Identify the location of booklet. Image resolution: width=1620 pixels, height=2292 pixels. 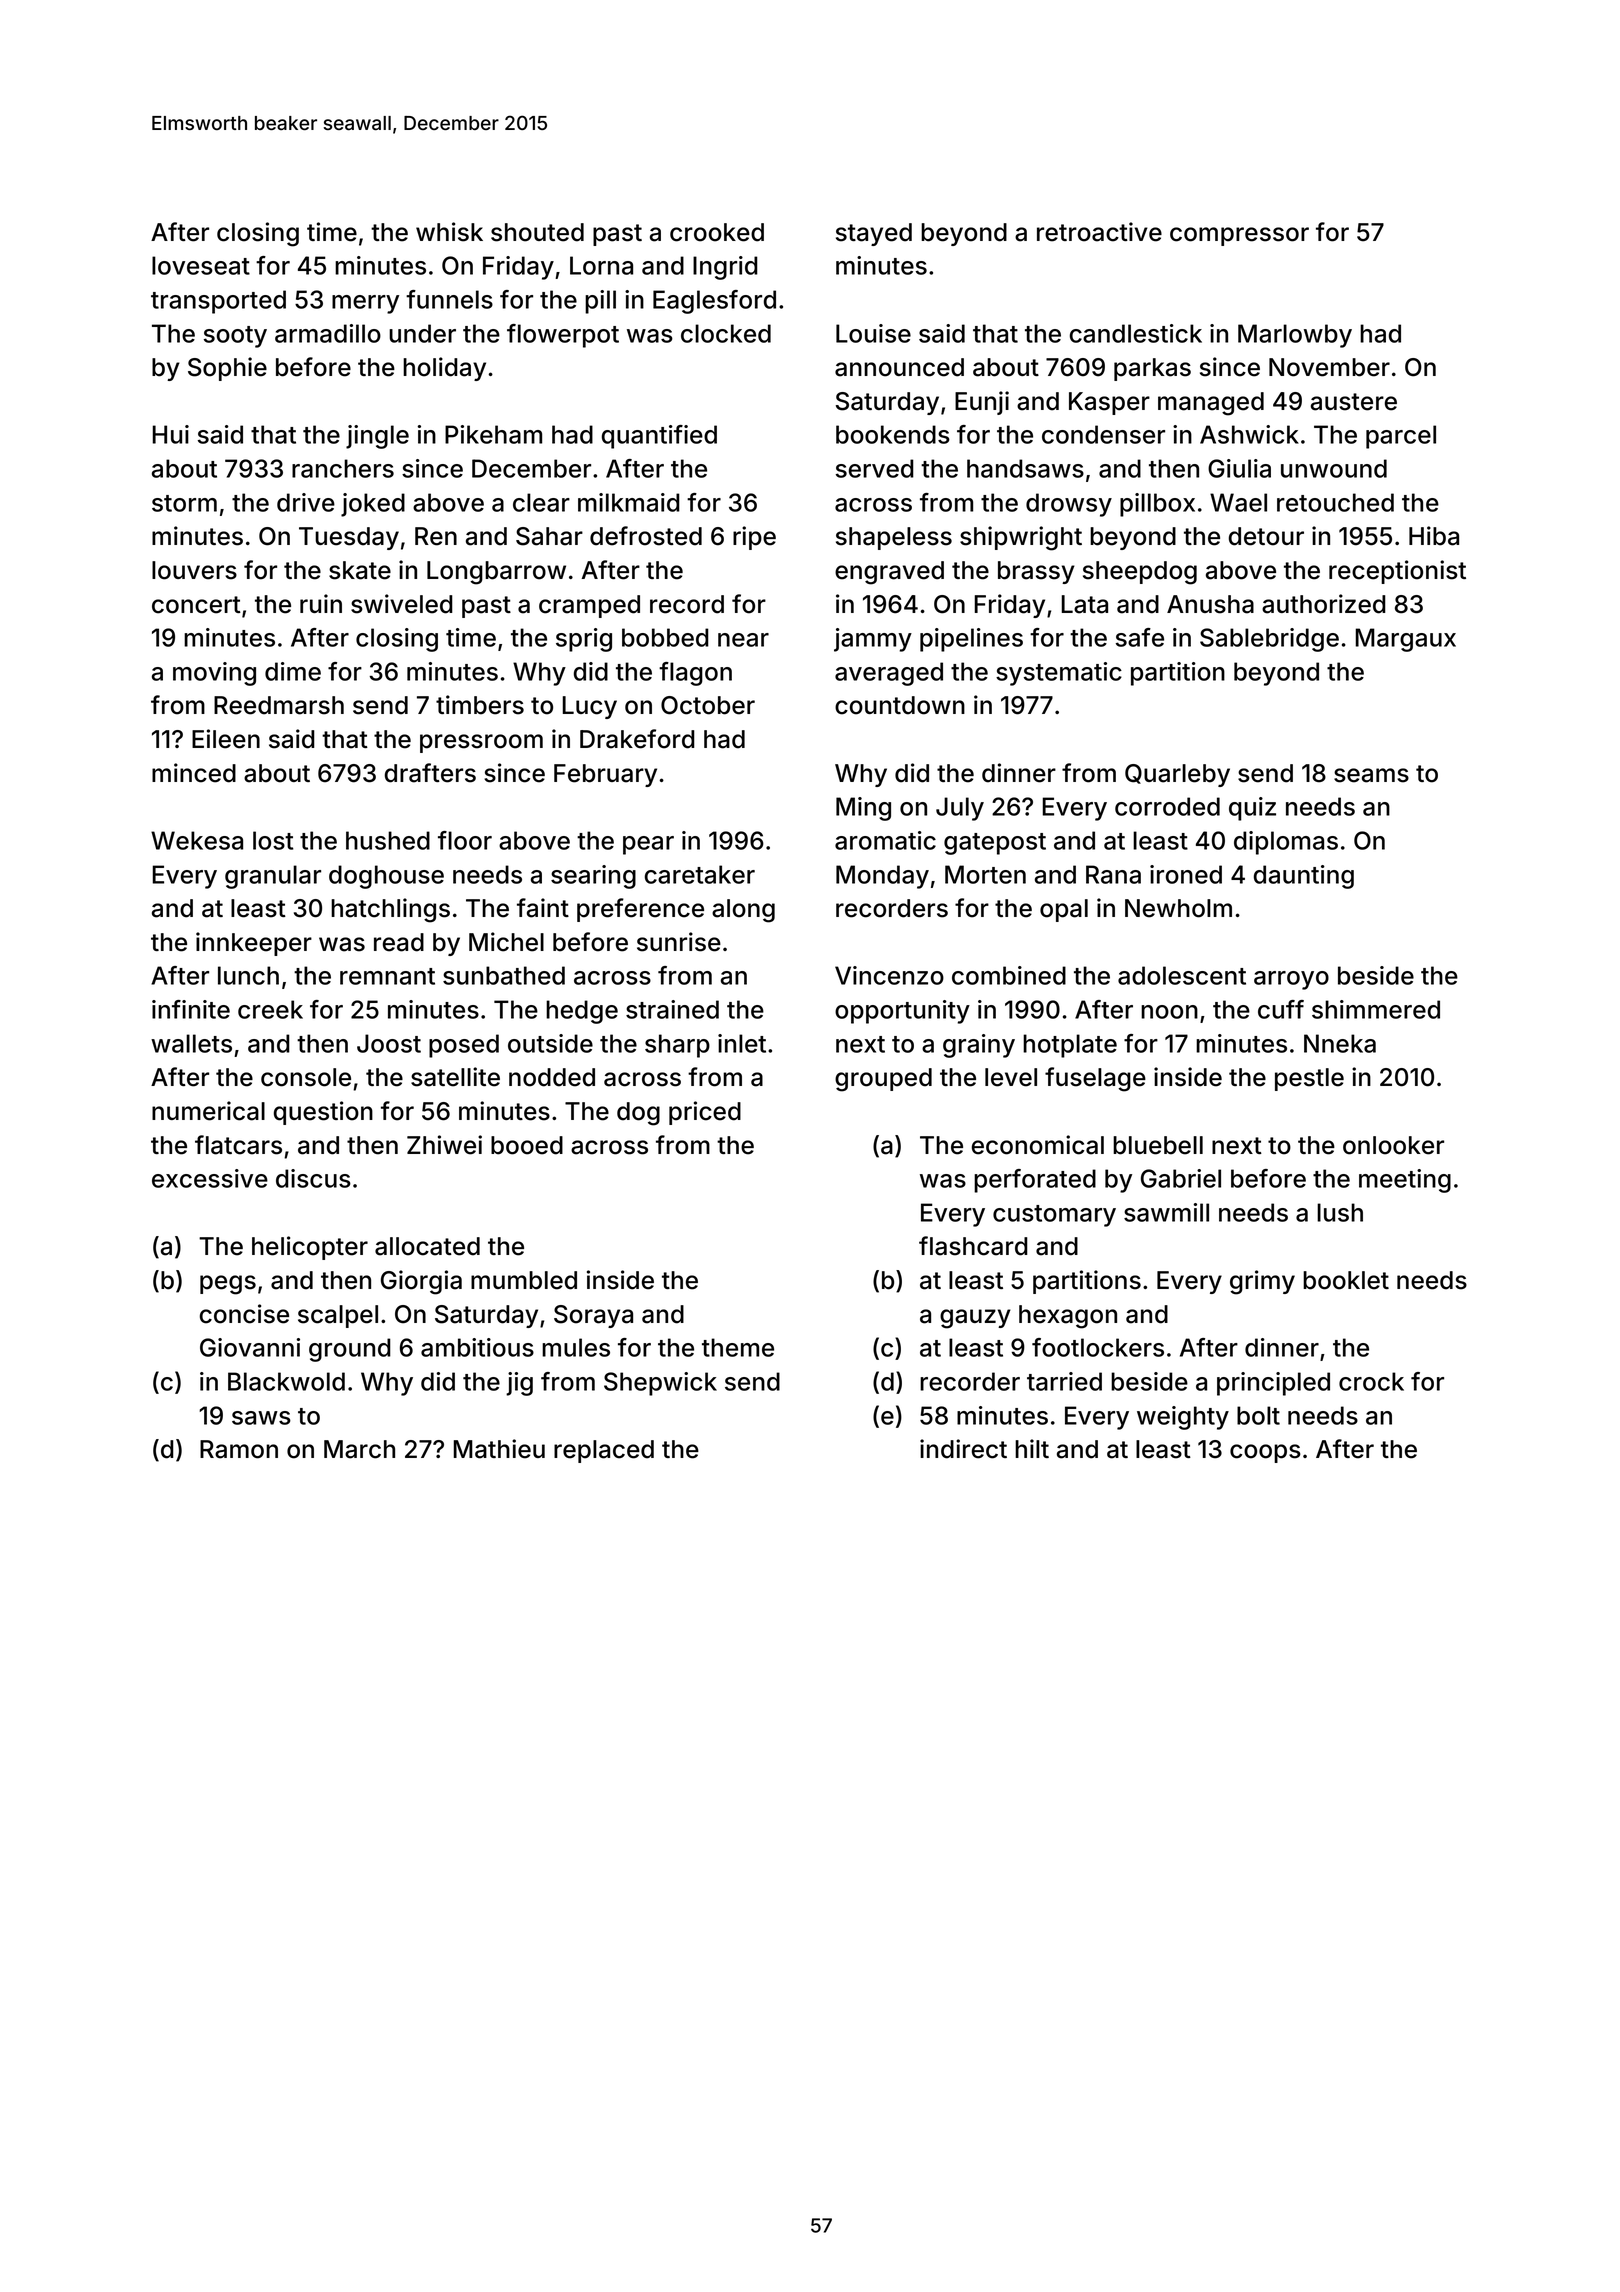
(1346, 1280).
